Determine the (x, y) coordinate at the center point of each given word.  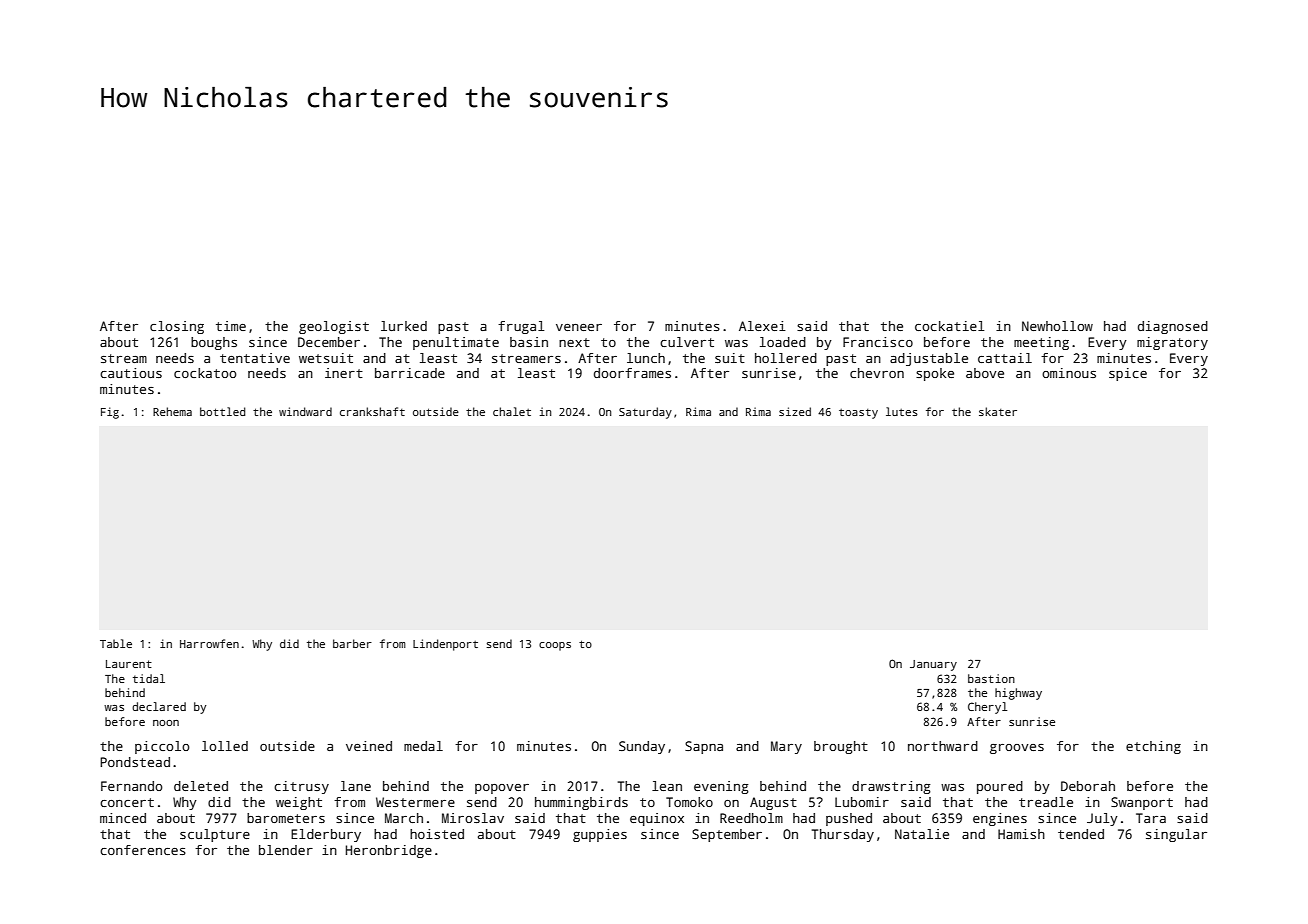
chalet (512, 411)
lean (667, 786)
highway (1018, 694)
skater (998, 411)
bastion (991, 678)
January (933, 665)
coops (555, 646)
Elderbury (326, 835)
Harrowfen (209, 643)
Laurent (129, 664)
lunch (646, 358)
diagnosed (1173, 327)
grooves (1017, 749)
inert (344, 373)
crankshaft (372, 411)
